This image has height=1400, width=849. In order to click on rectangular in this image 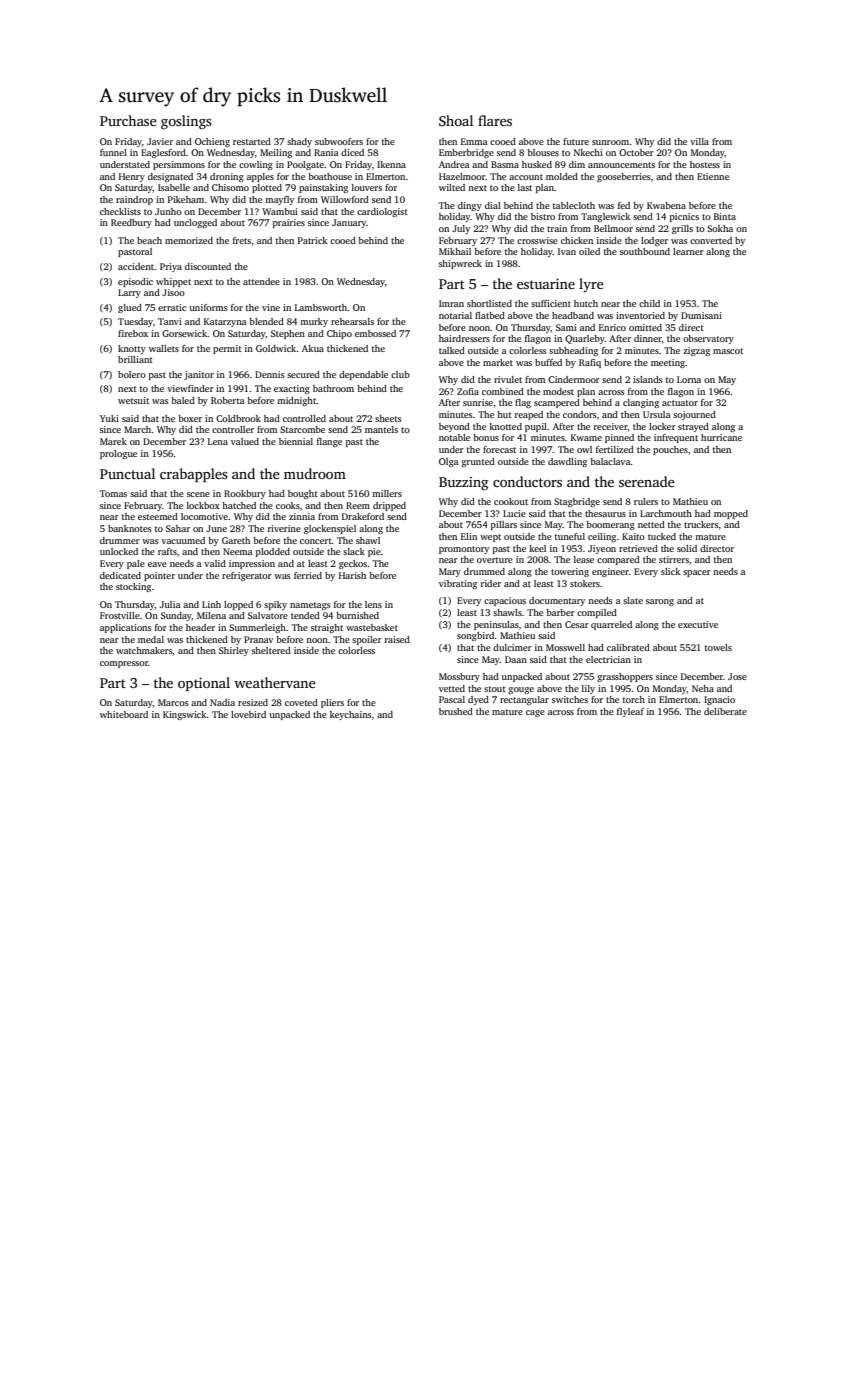, I will do `click(524, 700)`.
